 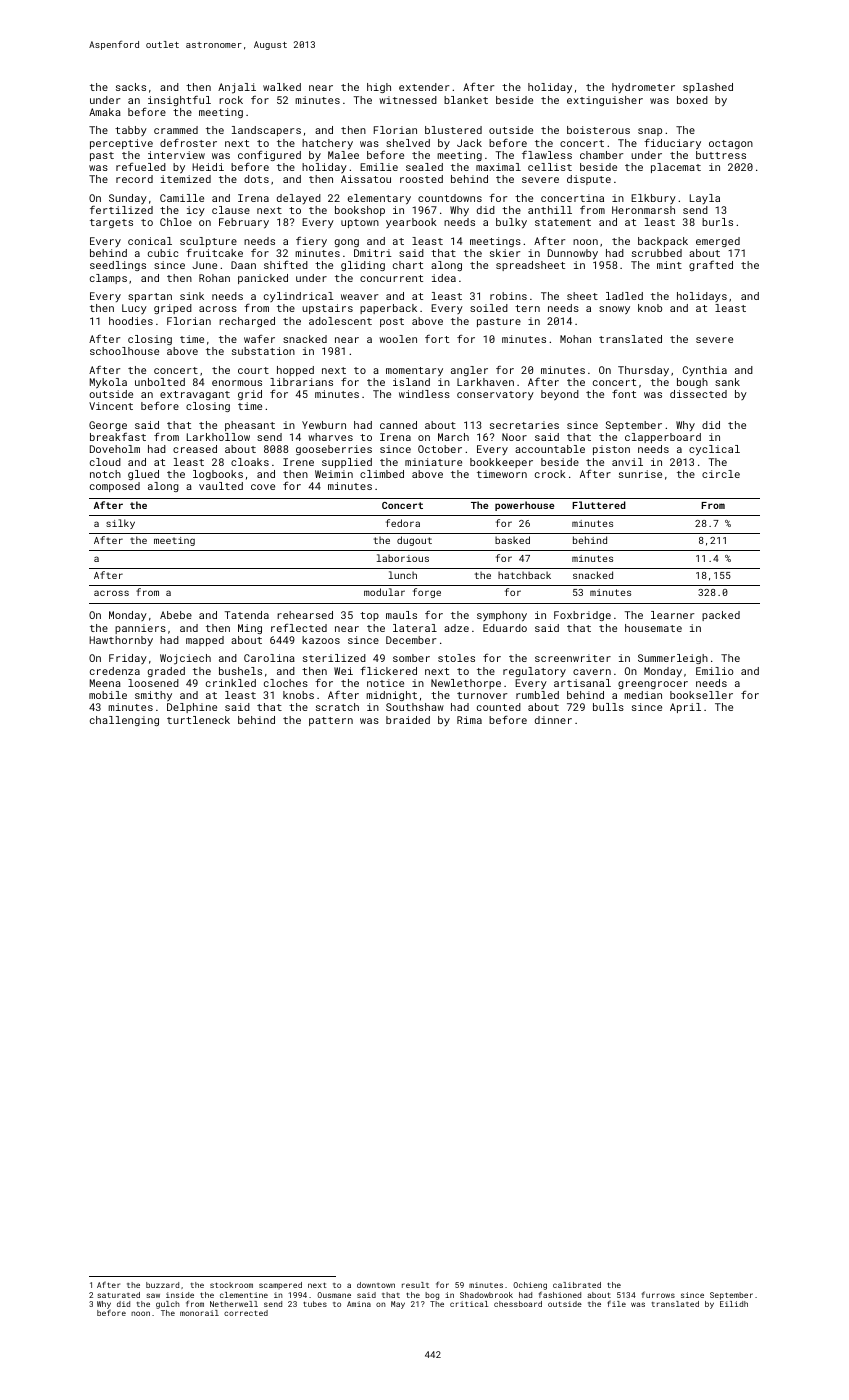 What do you see at coordinates (198, 720) in the screenshot?
I see `turtleneck` at bounding box center [198, 720].
